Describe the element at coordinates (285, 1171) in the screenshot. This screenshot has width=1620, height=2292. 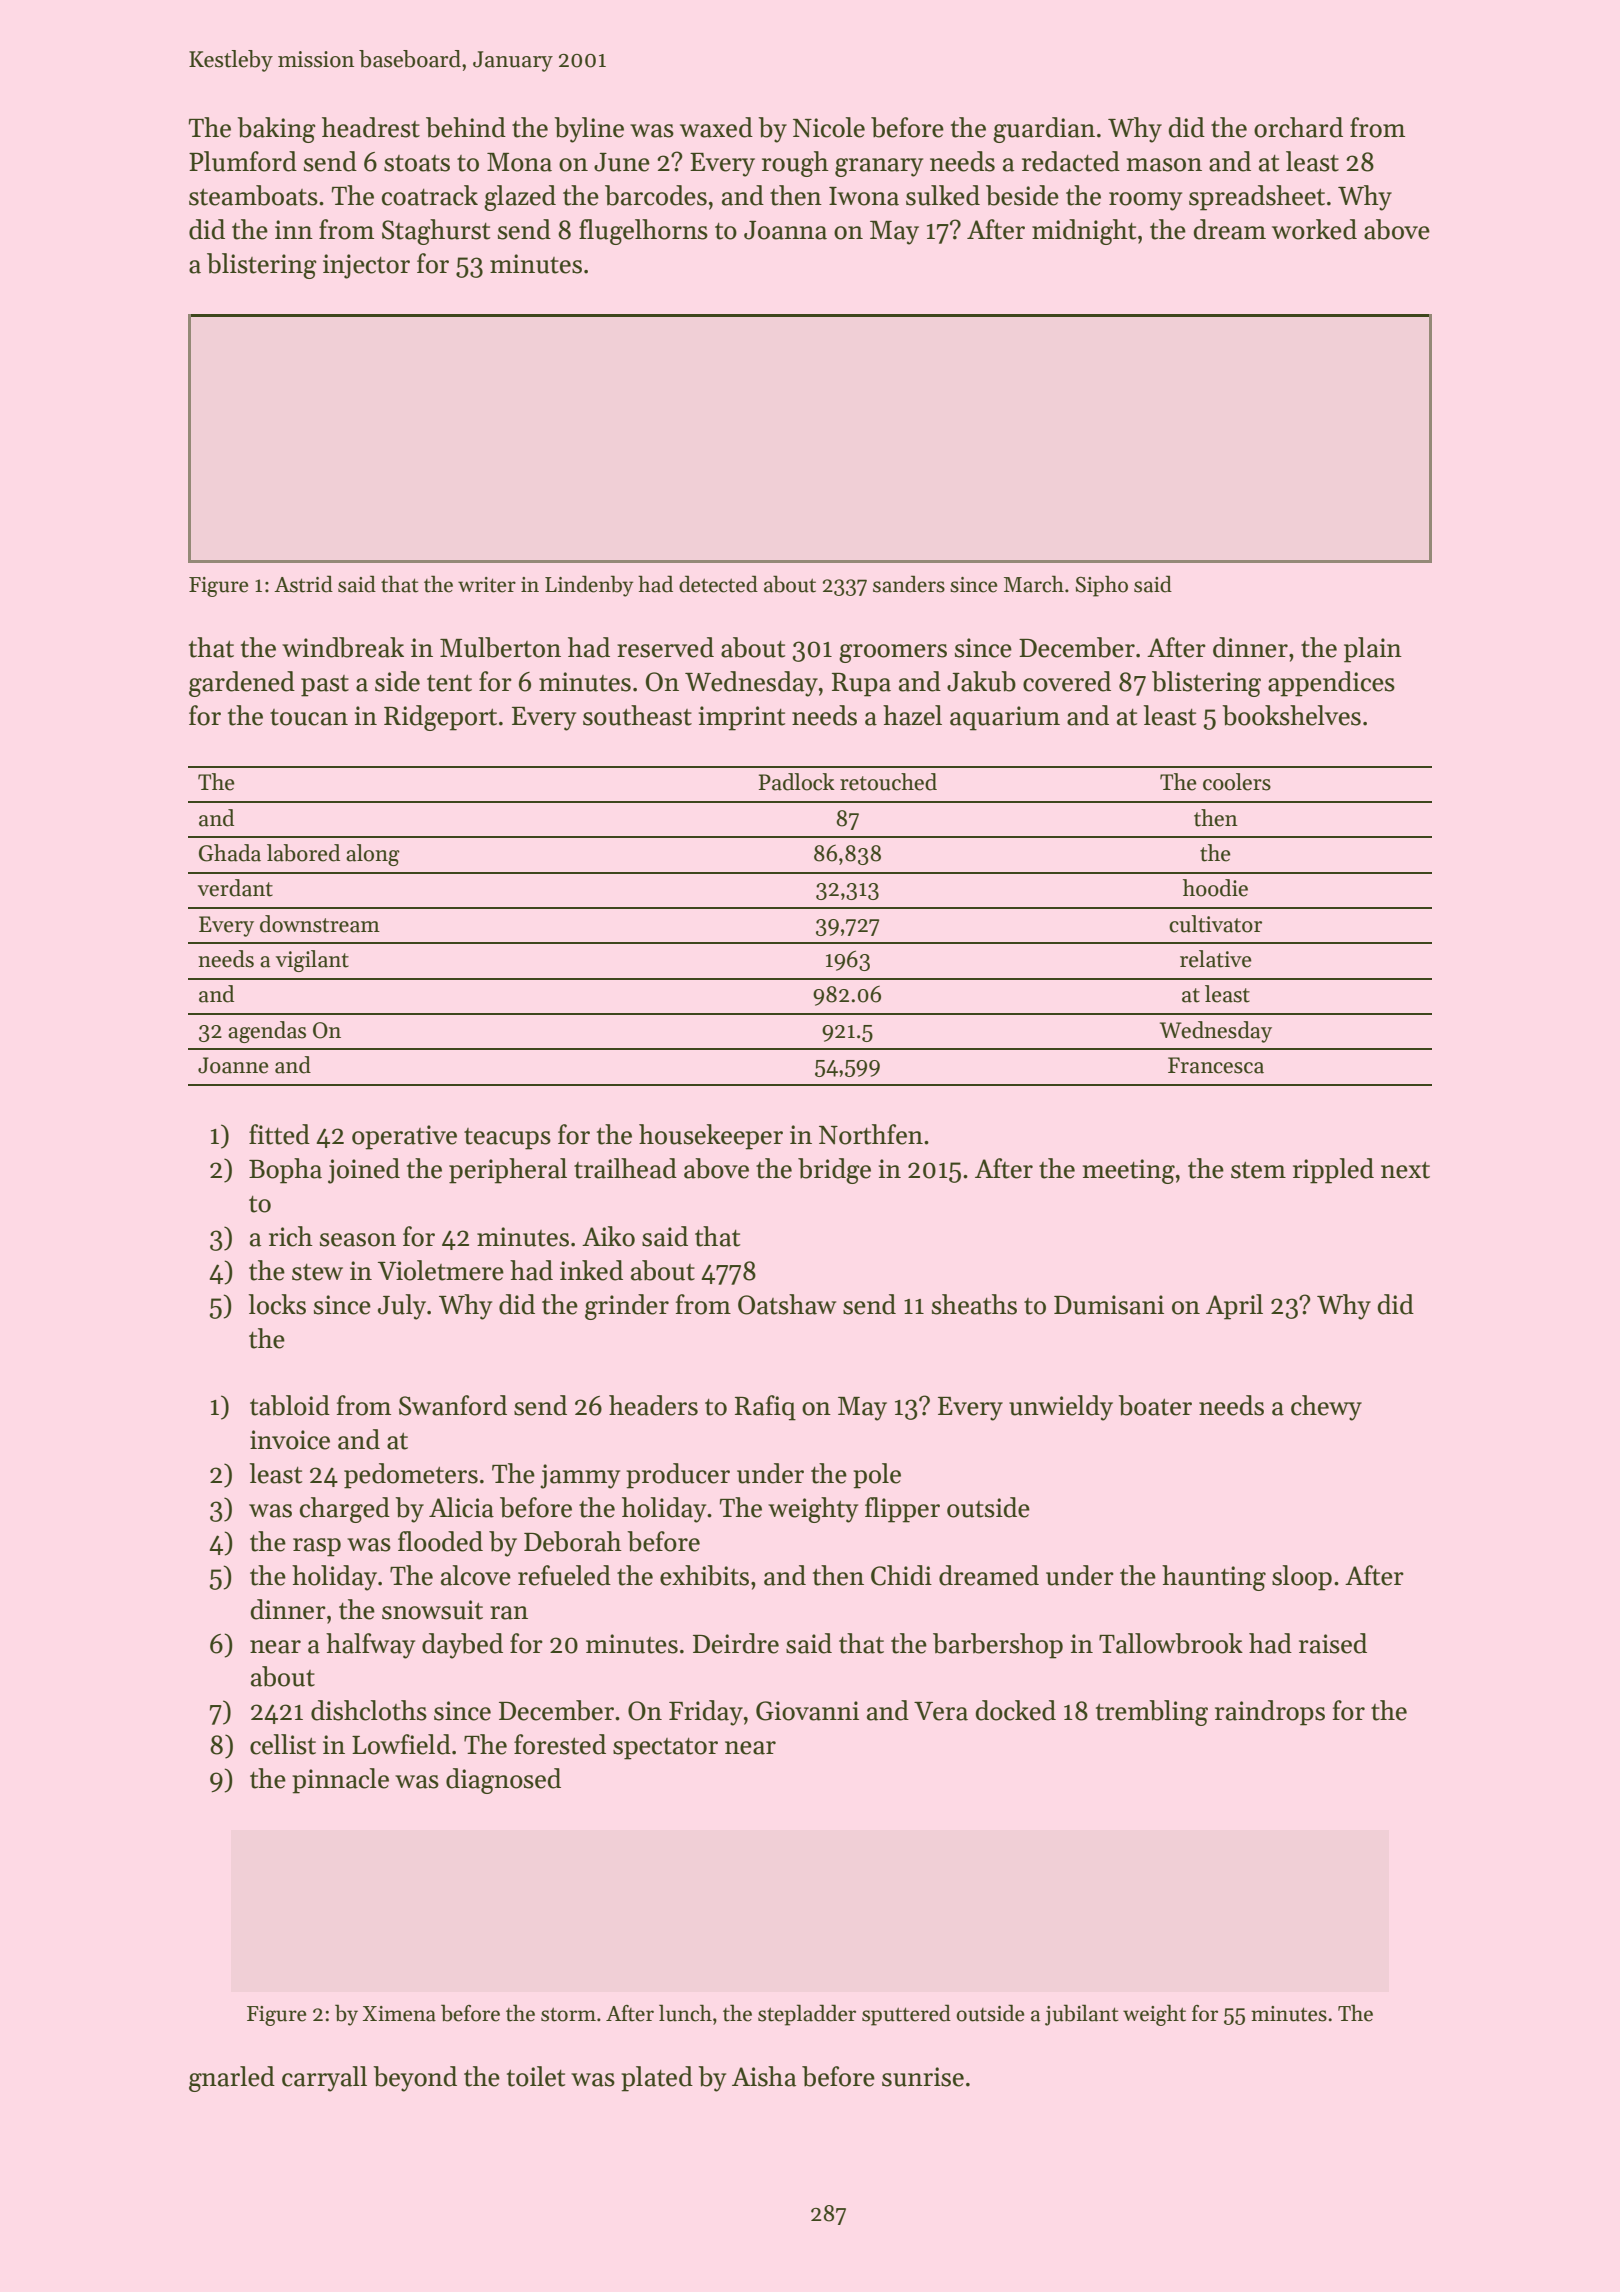
I see `Bopha` at that location.
